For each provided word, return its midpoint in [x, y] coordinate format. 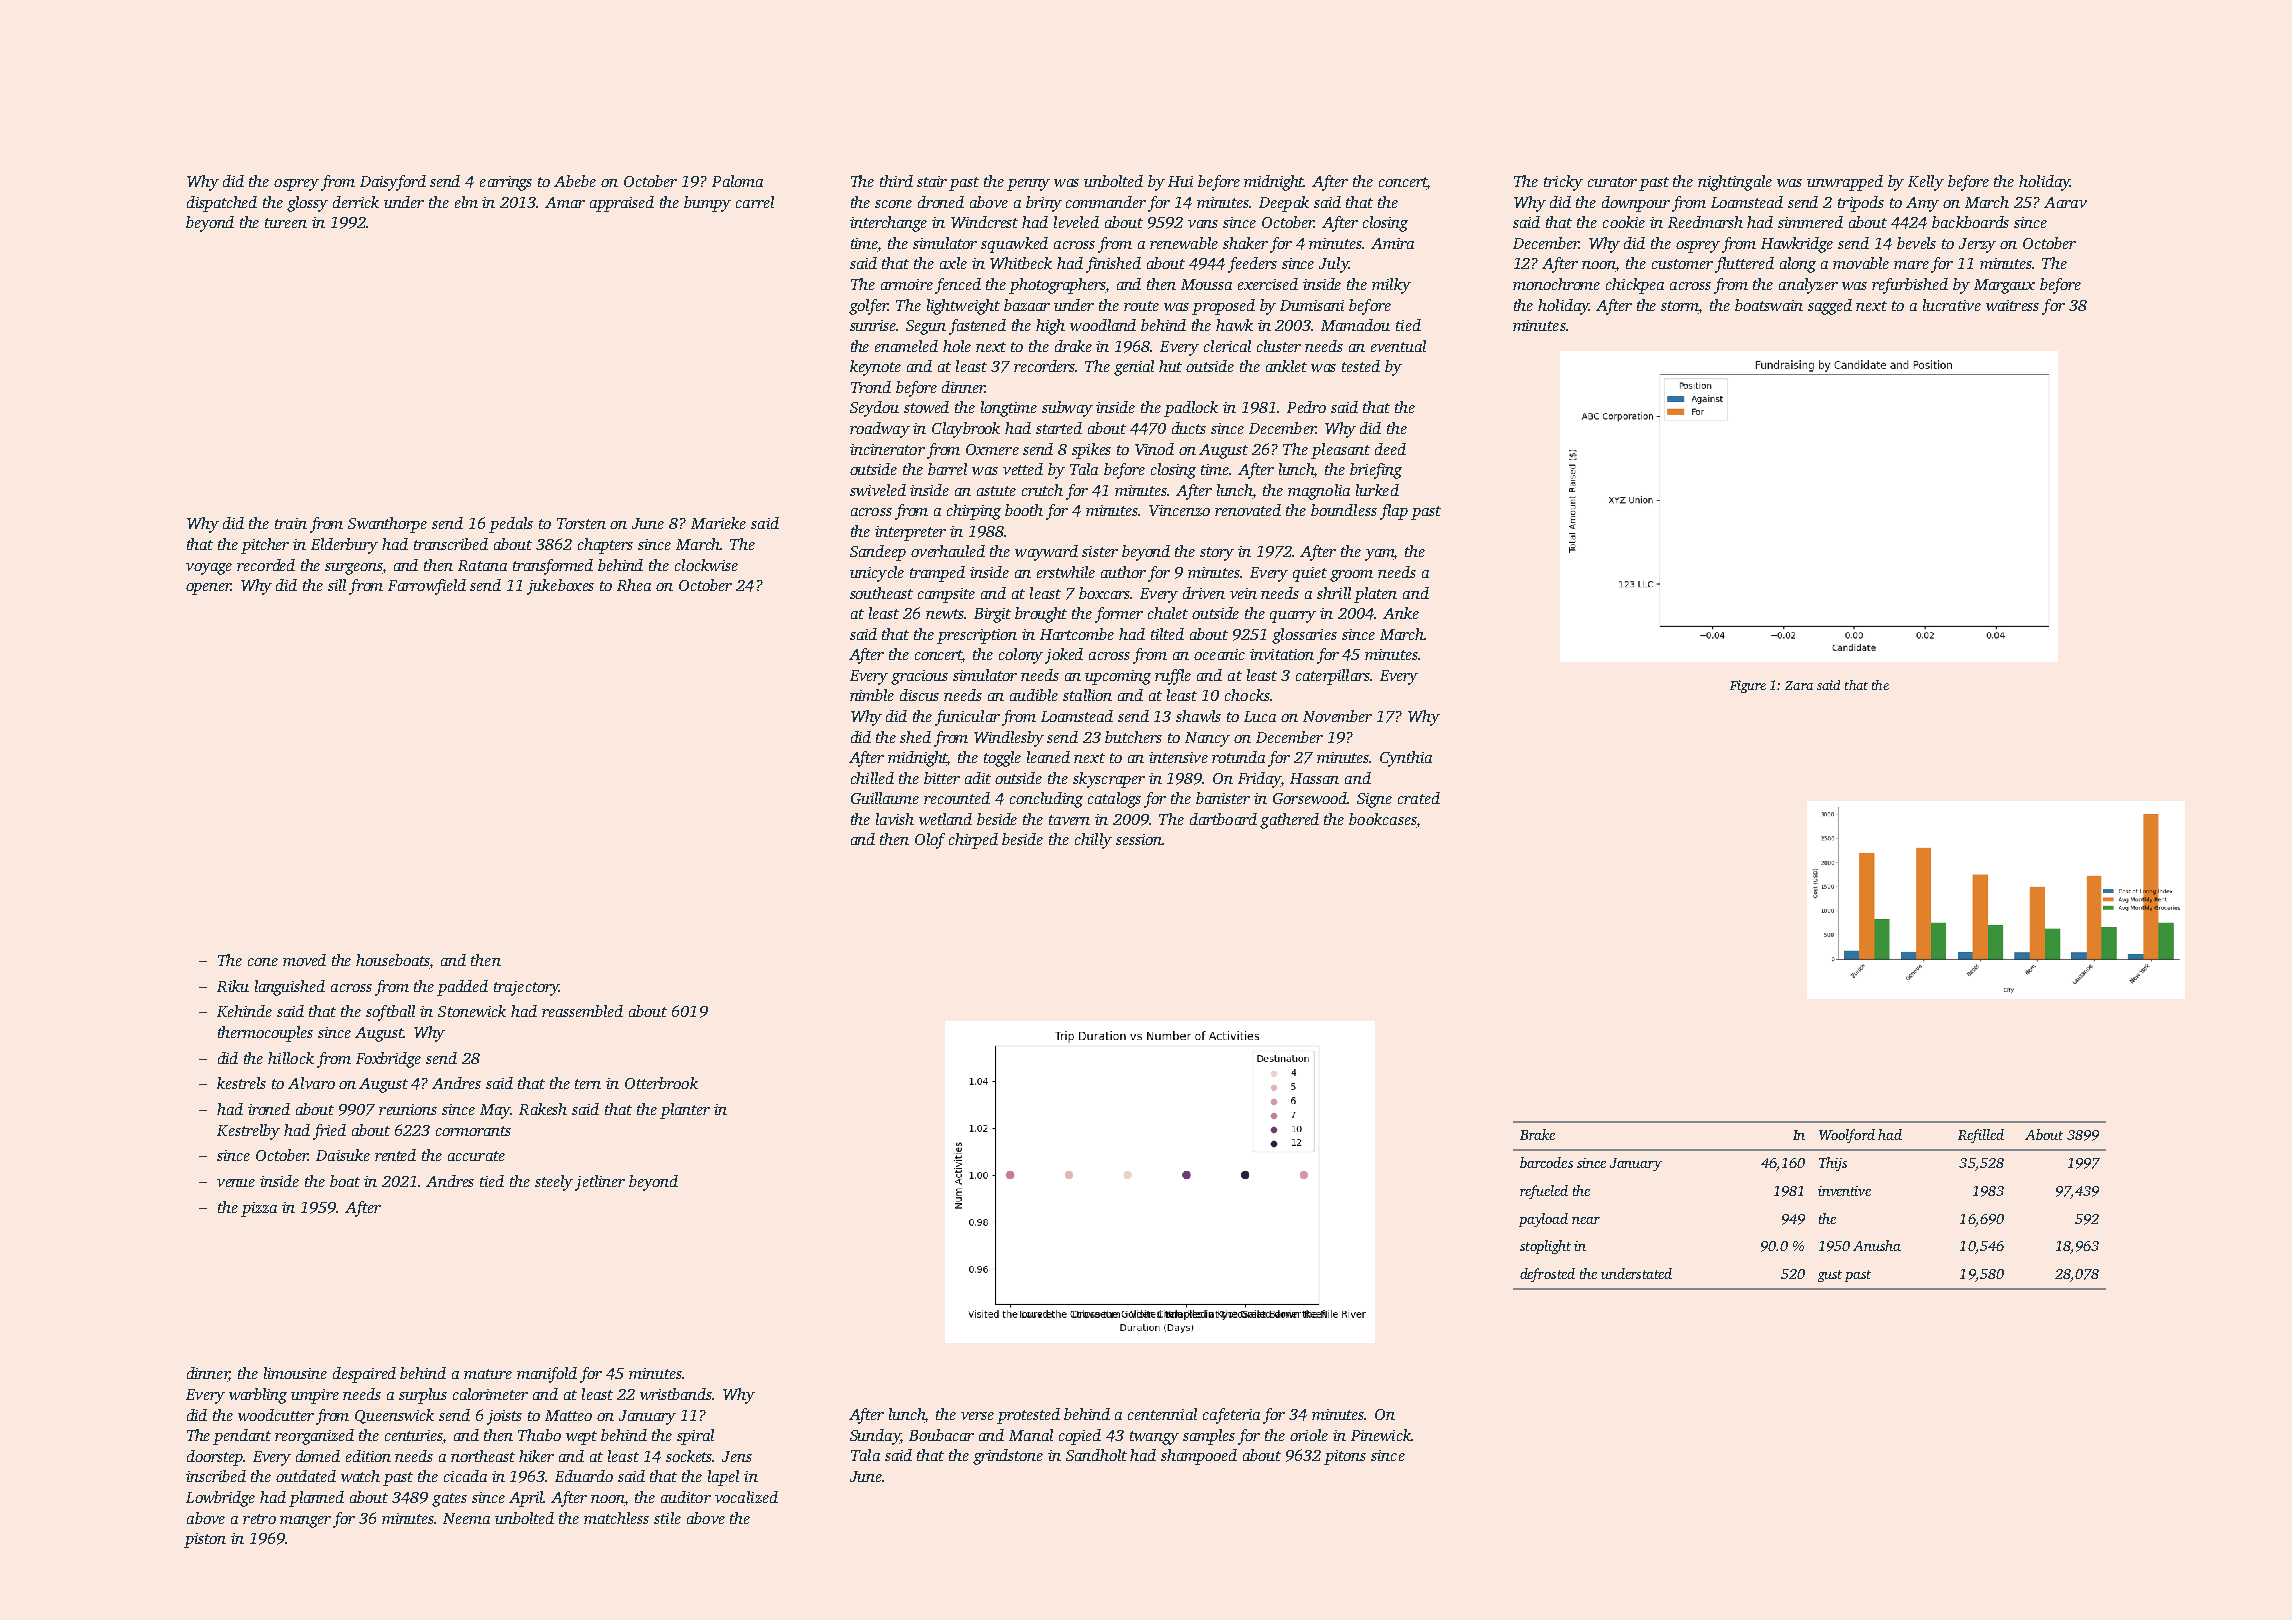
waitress [2012, 305]
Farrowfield [427, 587]
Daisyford [393, 183]
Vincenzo [1179, 510]
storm [1680, 306]
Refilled [1981, 1136]
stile [667, 1518]
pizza [259, 1209]
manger [305, 1522]
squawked [1014, 245]
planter [685, 1111]
